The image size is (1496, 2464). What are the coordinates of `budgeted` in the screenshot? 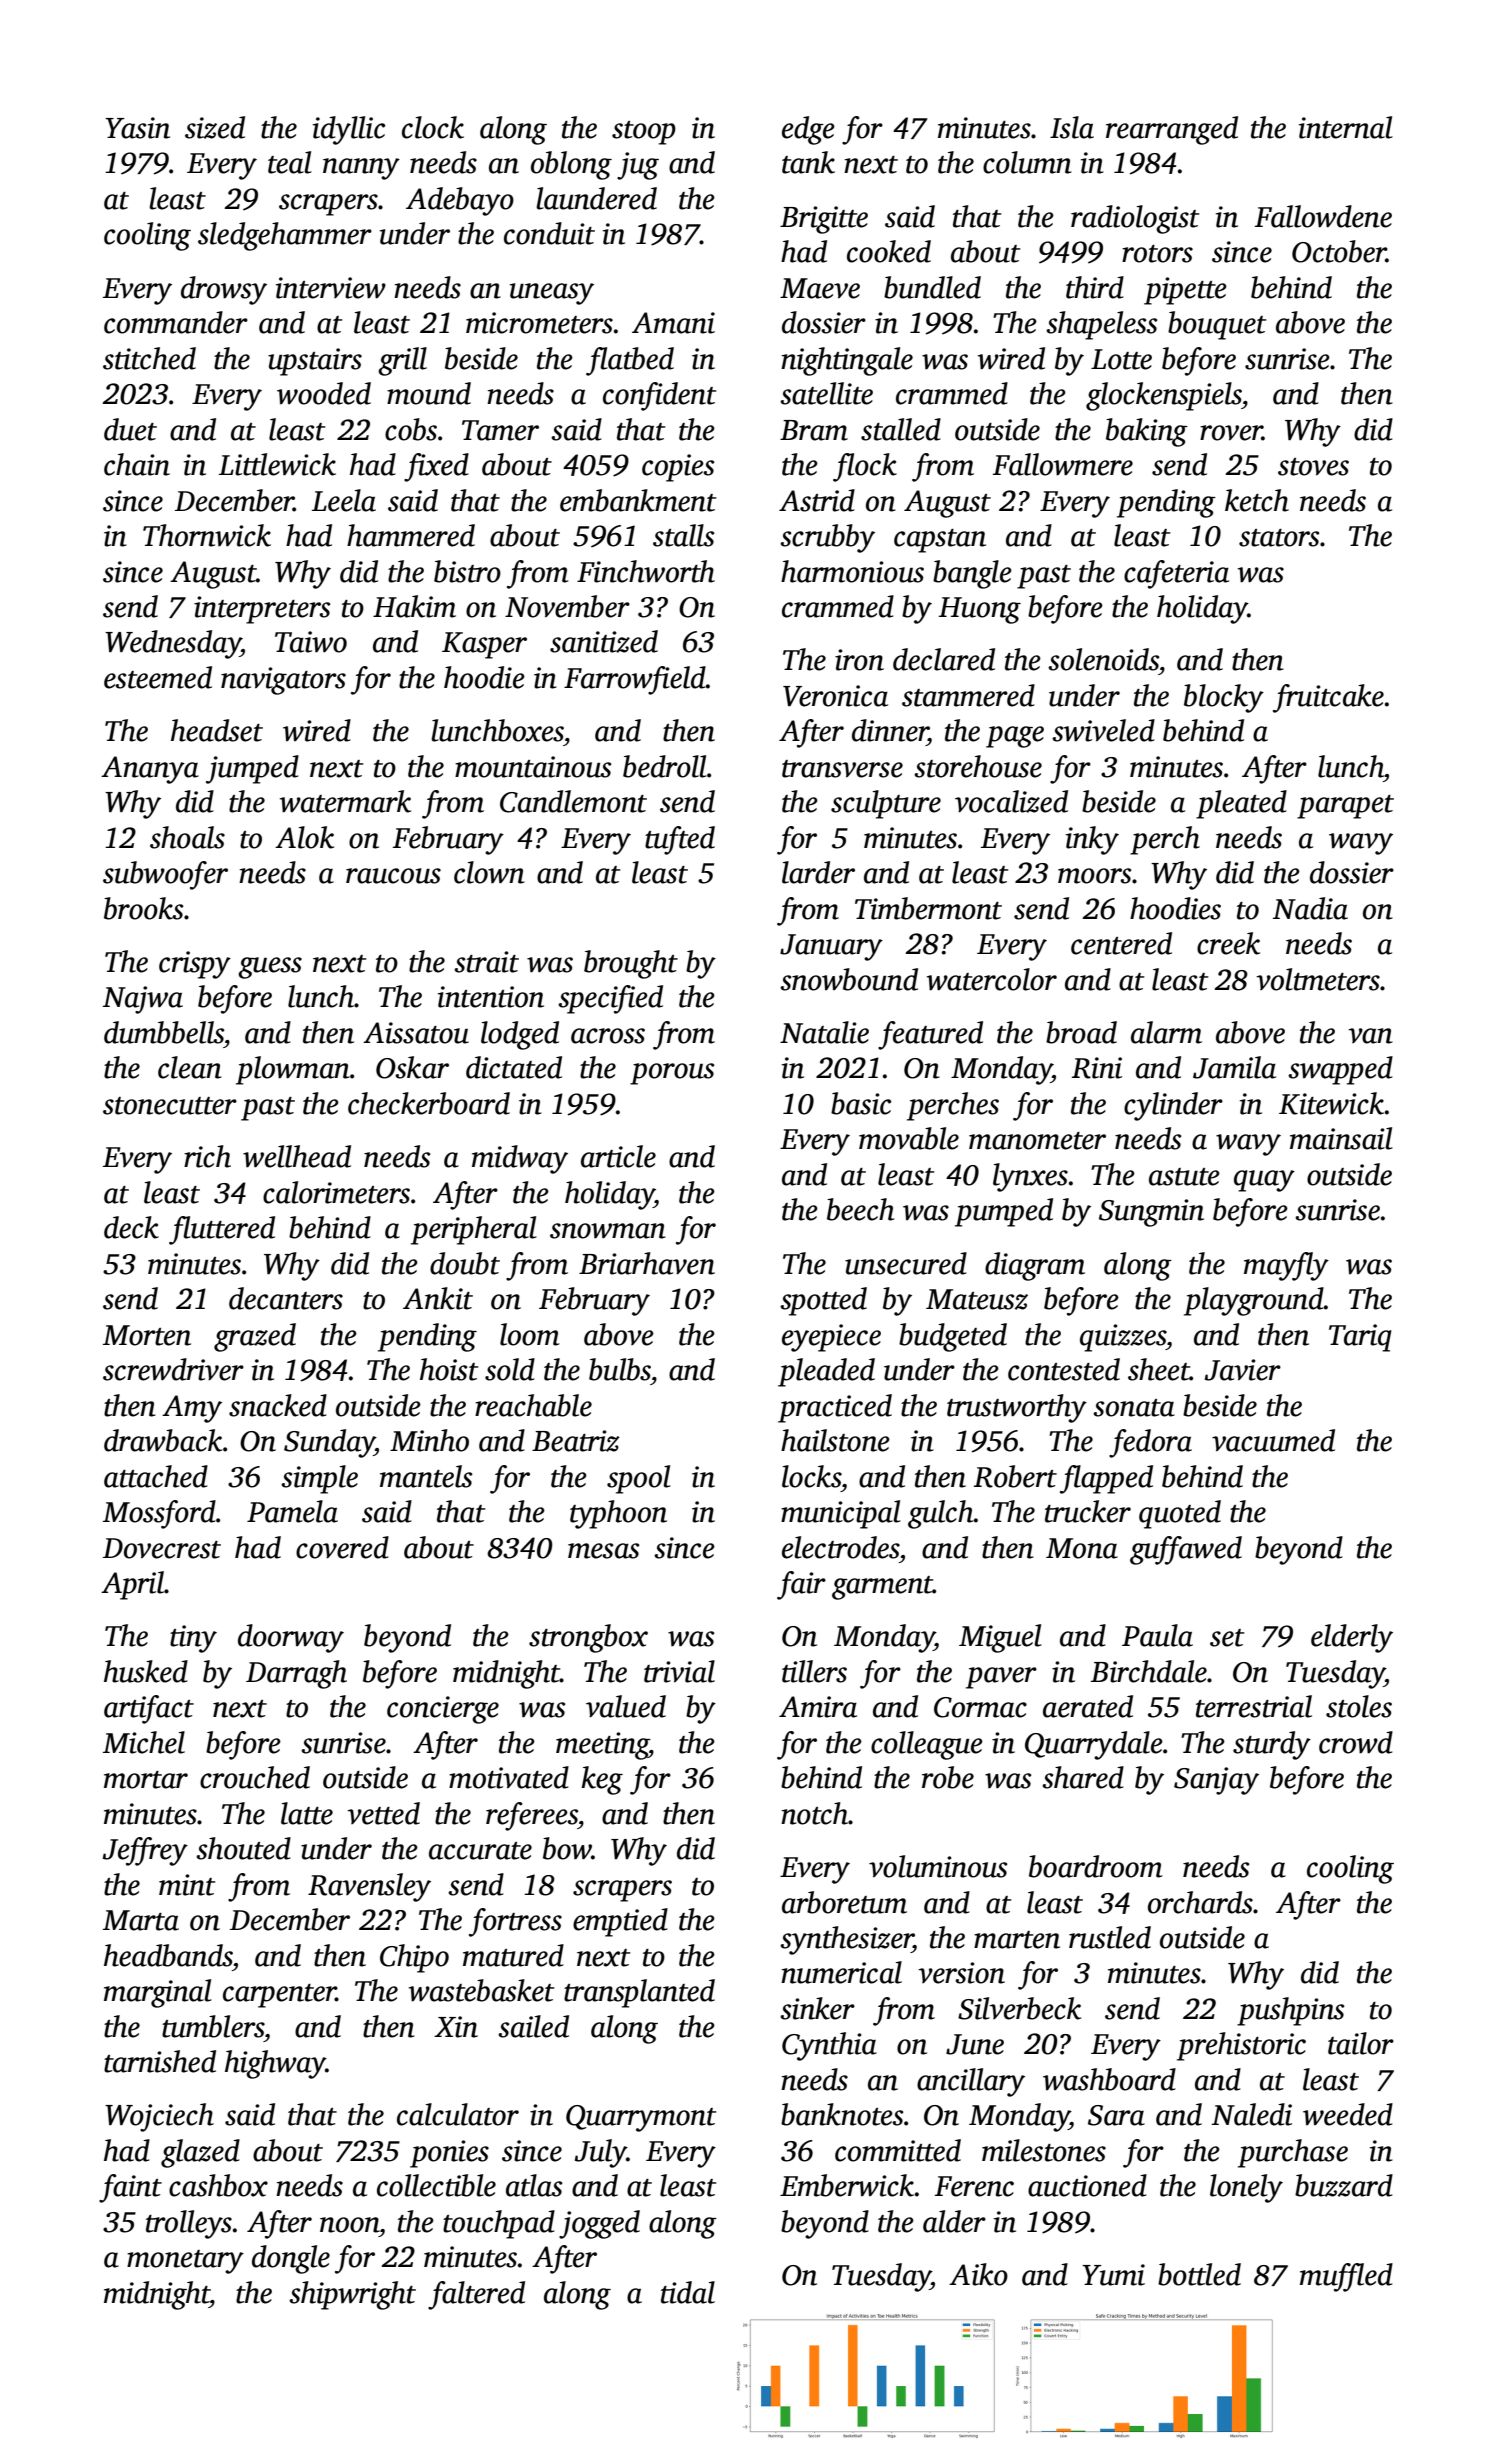 It's located at (953, 1337).
